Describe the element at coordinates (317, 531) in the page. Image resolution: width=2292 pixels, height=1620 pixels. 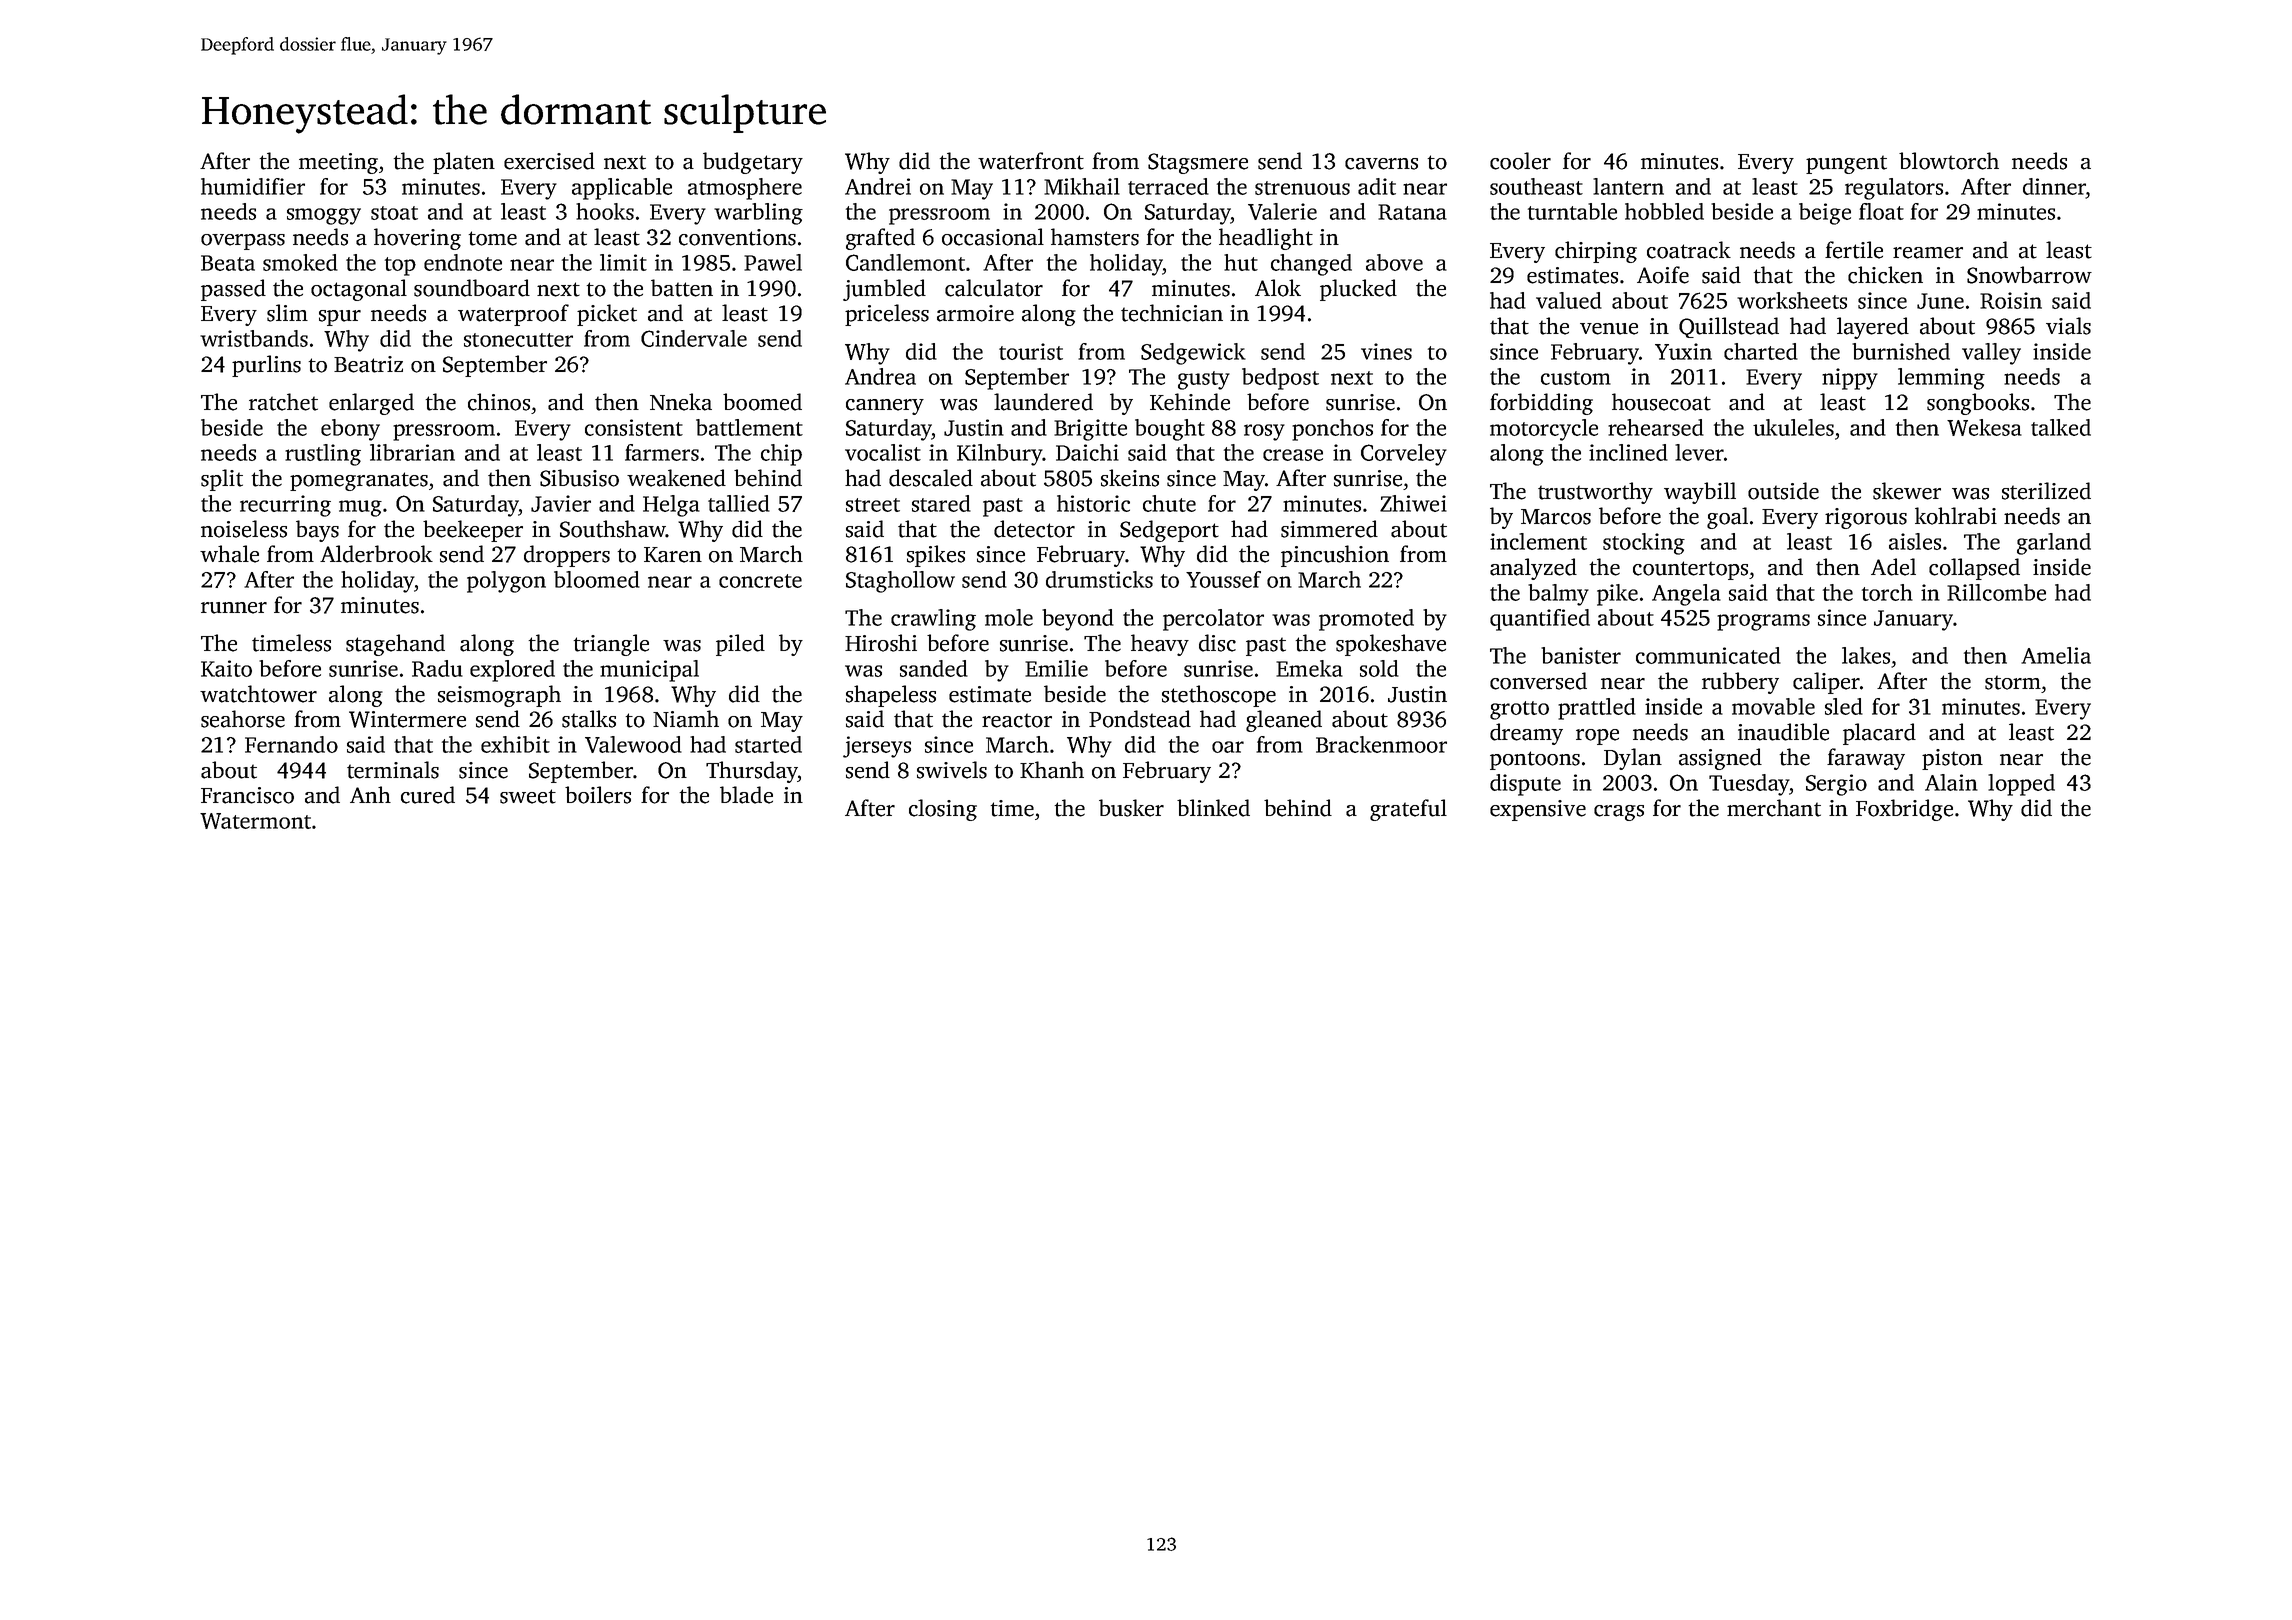
I see `bays` at that location.
